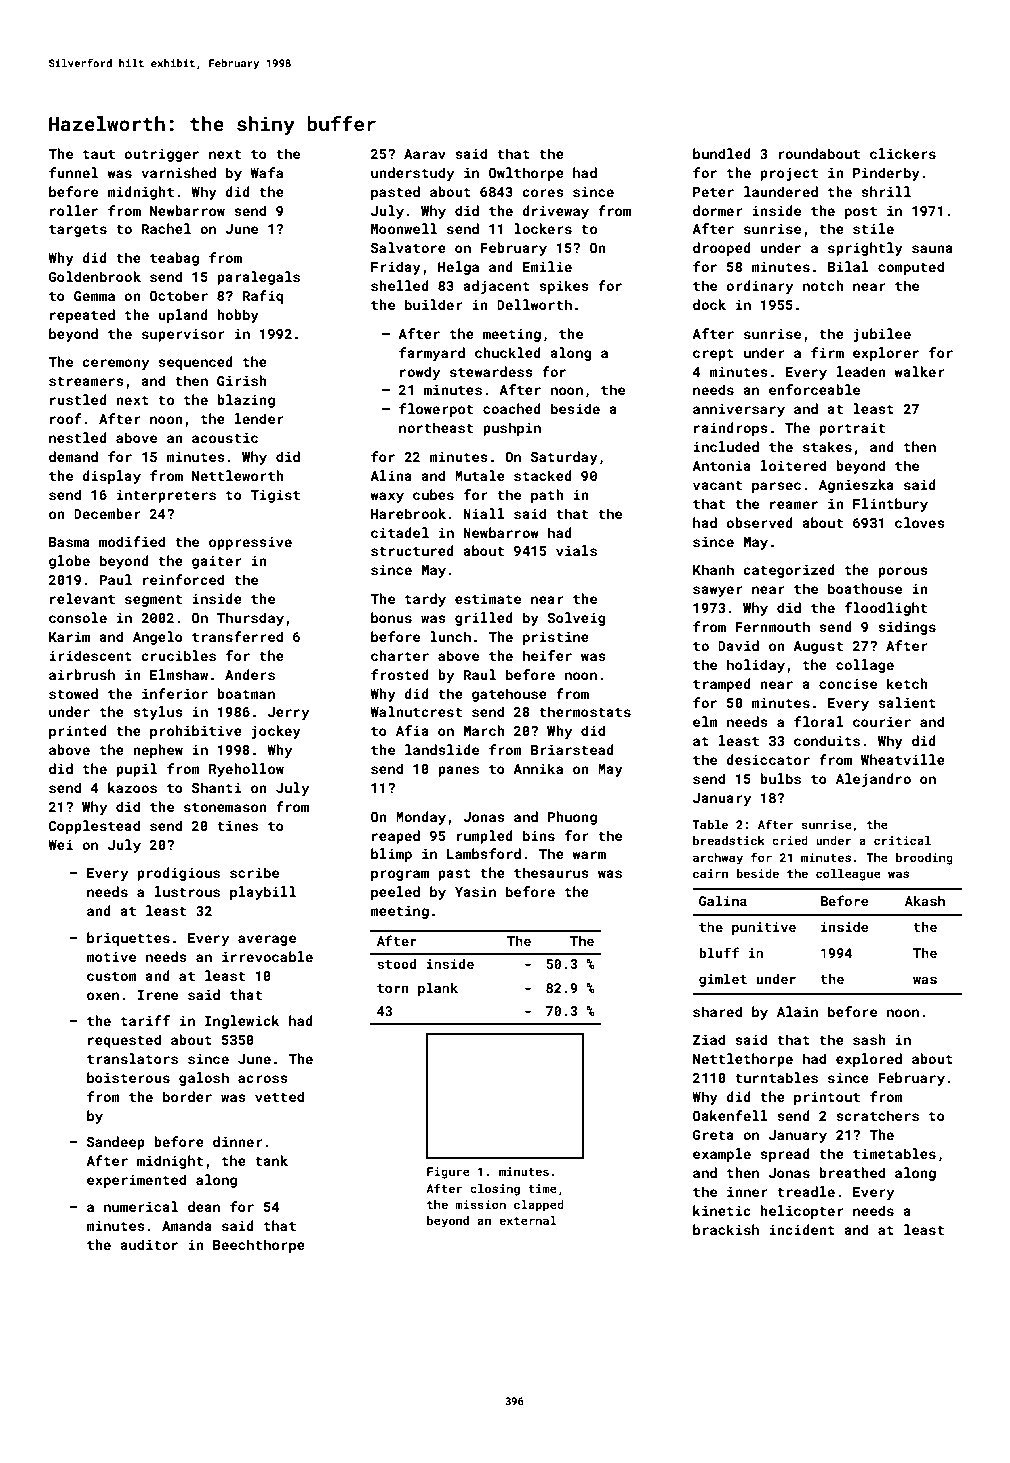  Describe the element at coordinates (161, 155) in the screenshot. I see `outrigger` at that location.
